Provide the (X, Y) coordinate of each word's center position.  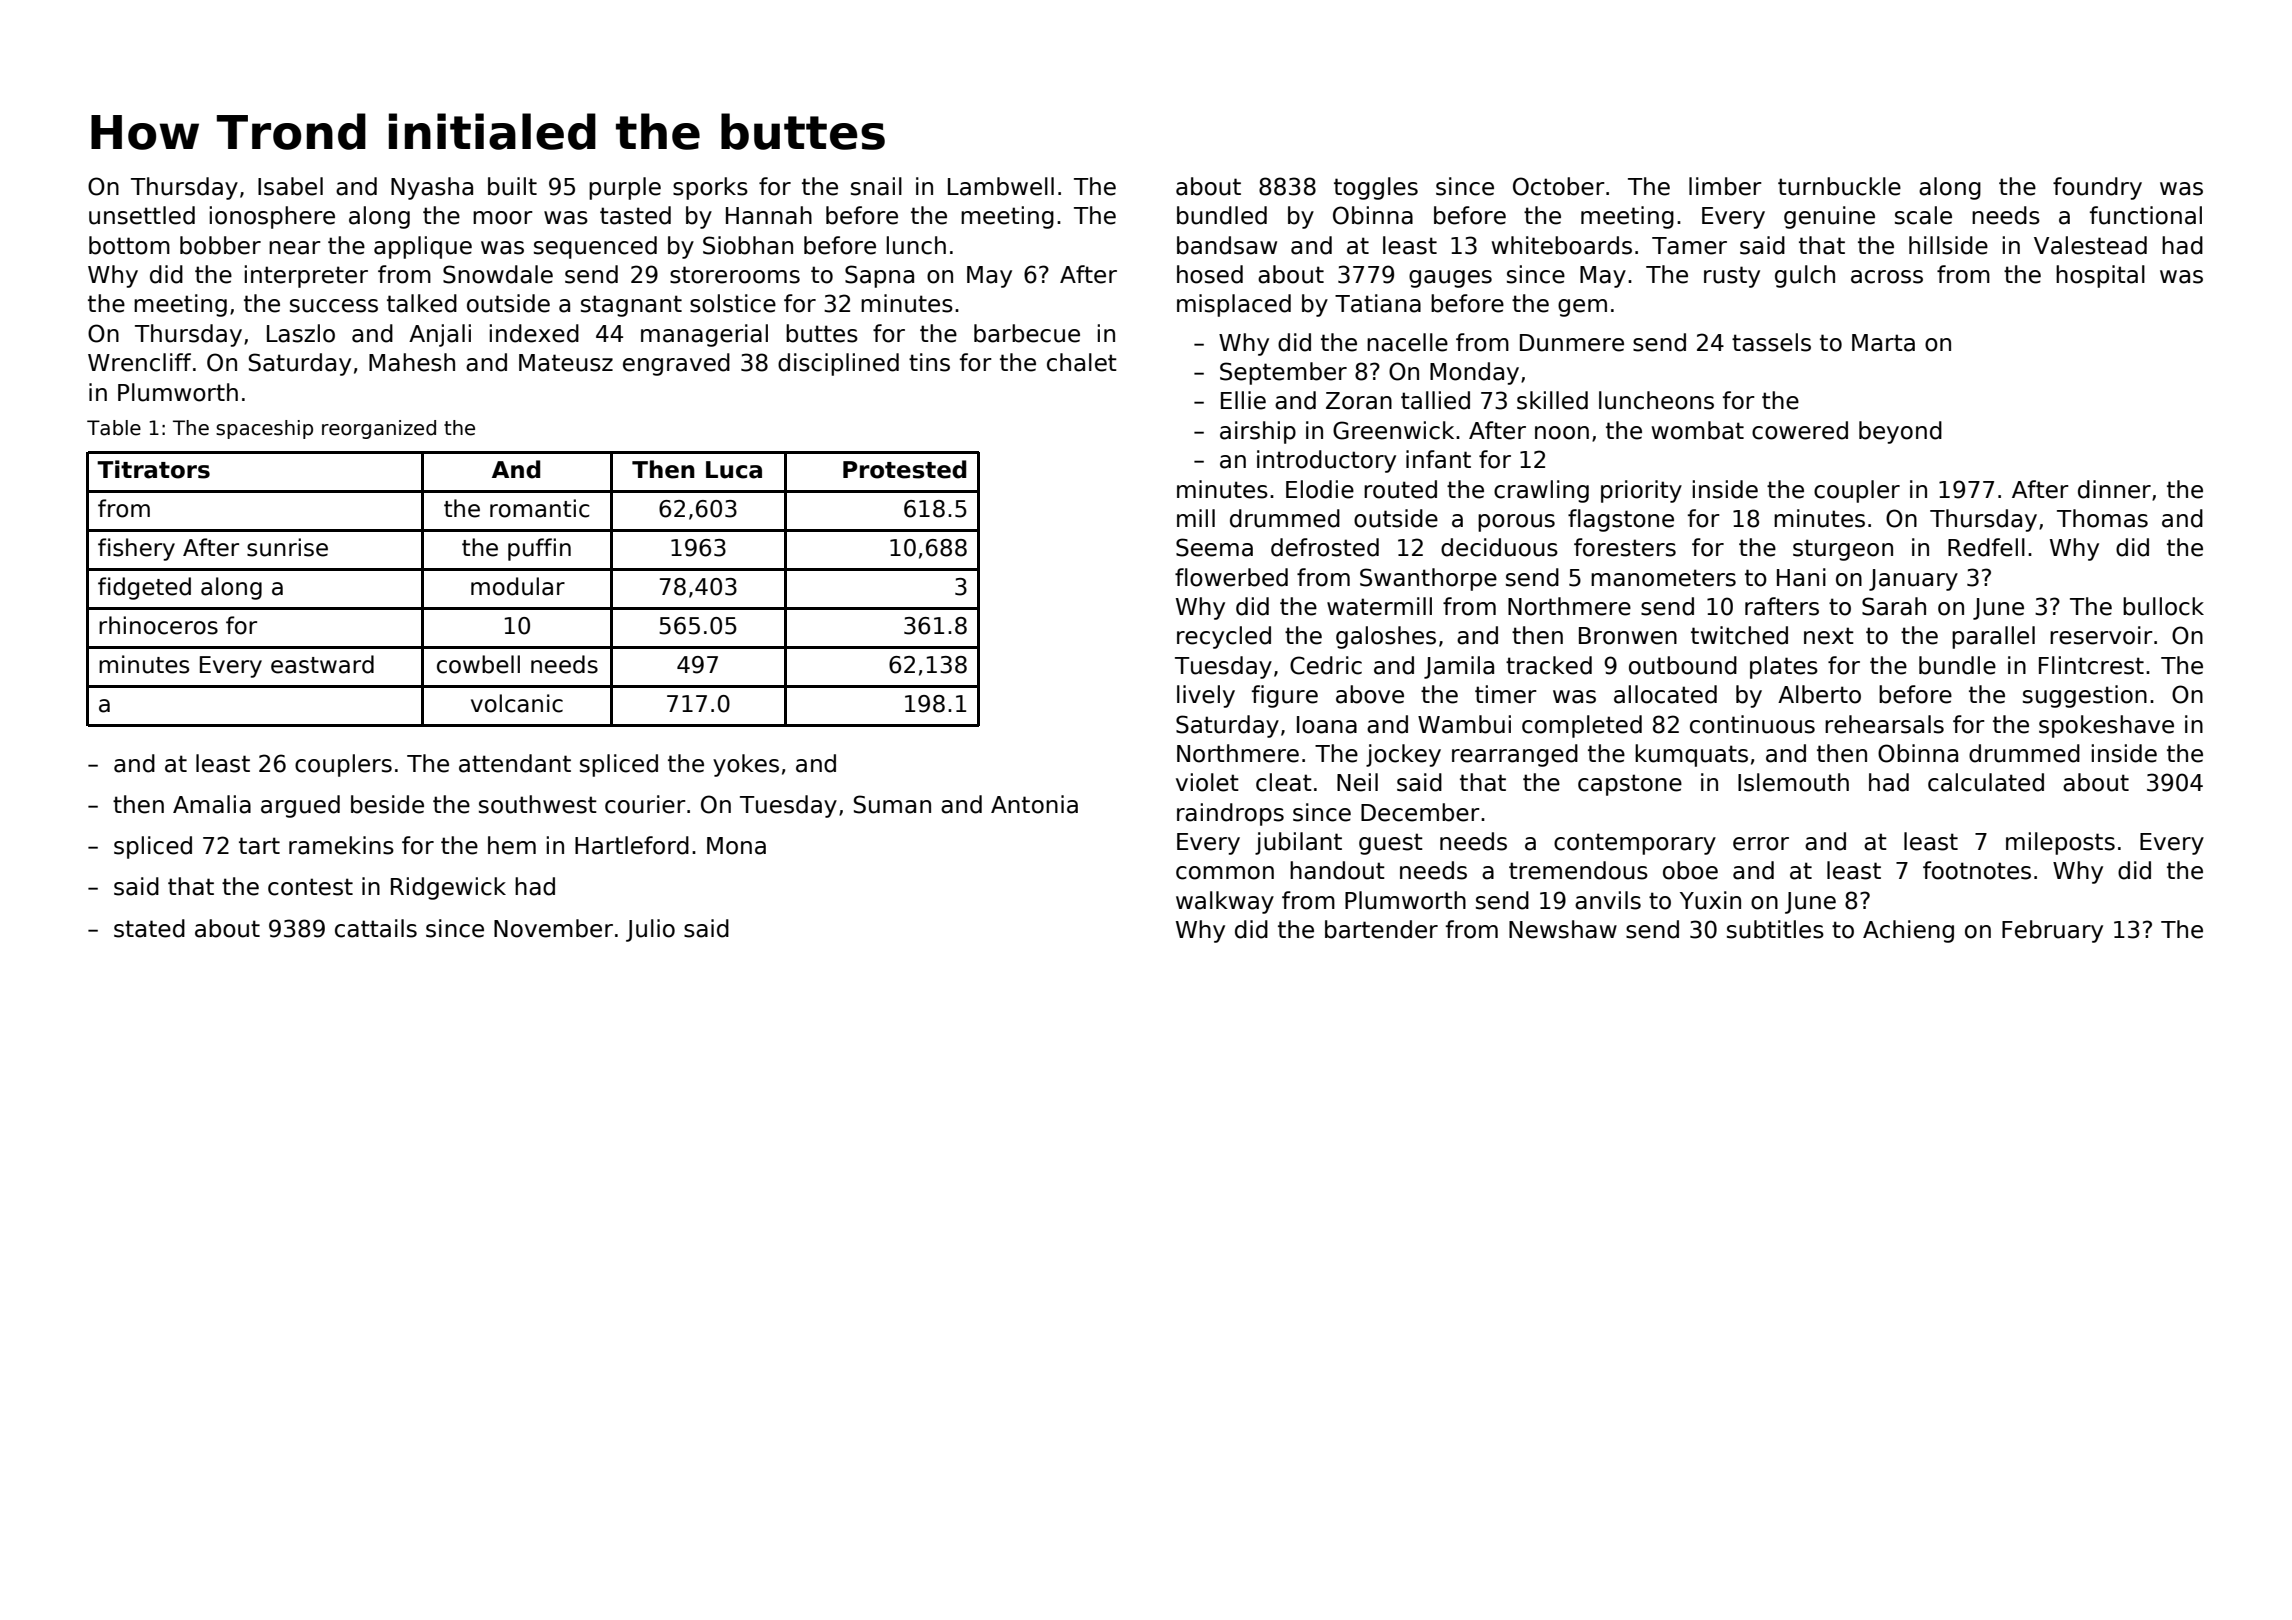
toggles (1376, 188)
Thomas (2102, 518)
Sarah (1894, 606)
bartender (1381, 929)
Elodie (1320, 489)
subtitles (1775, 929)
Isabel (290, 186)
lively (1206, 696)
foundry (2097, 188)
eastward (322, 664)
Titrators (153, 469)
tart (259, 846)
